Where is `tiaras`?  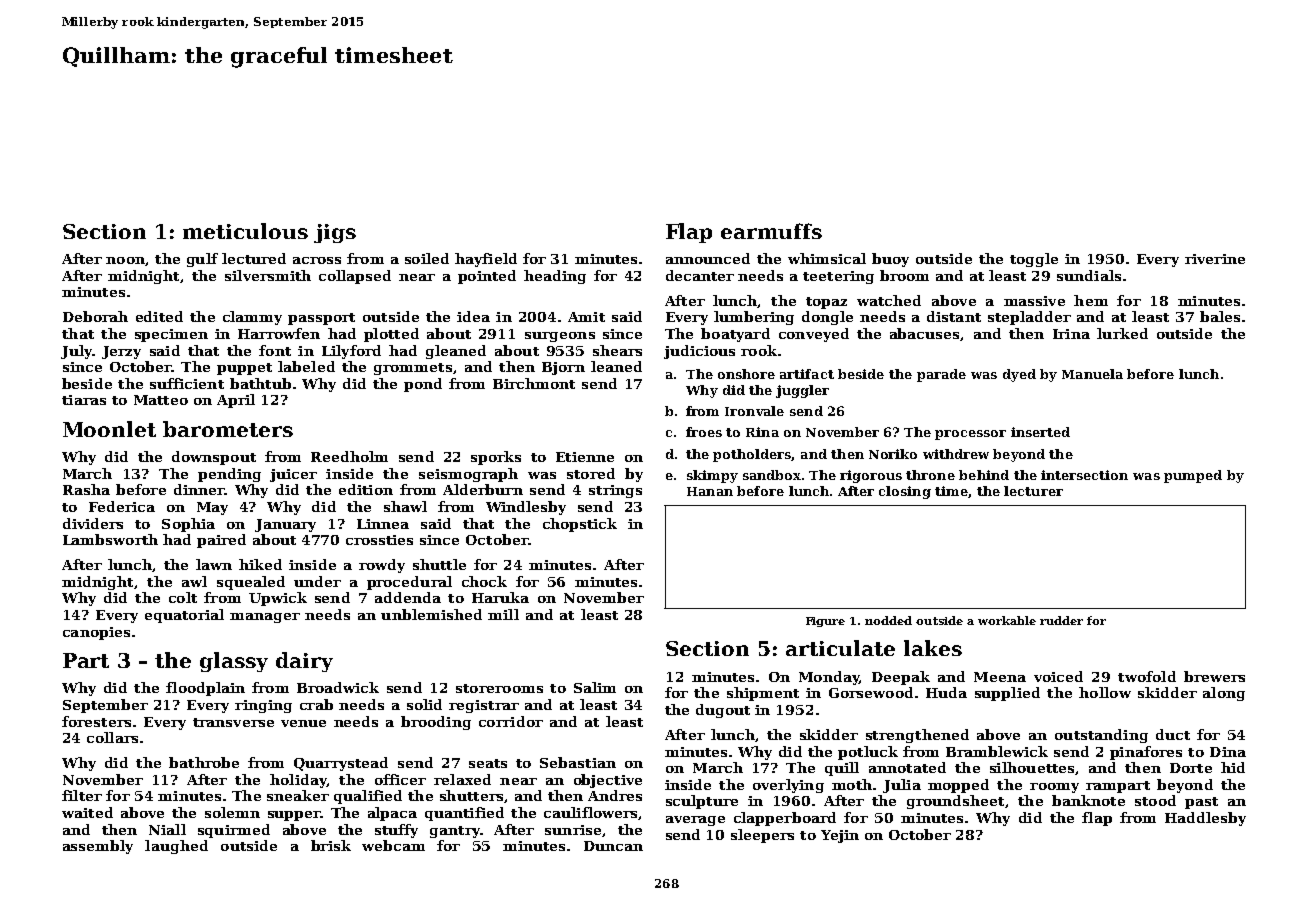 tiaras is located at coordinates (84, 400).
